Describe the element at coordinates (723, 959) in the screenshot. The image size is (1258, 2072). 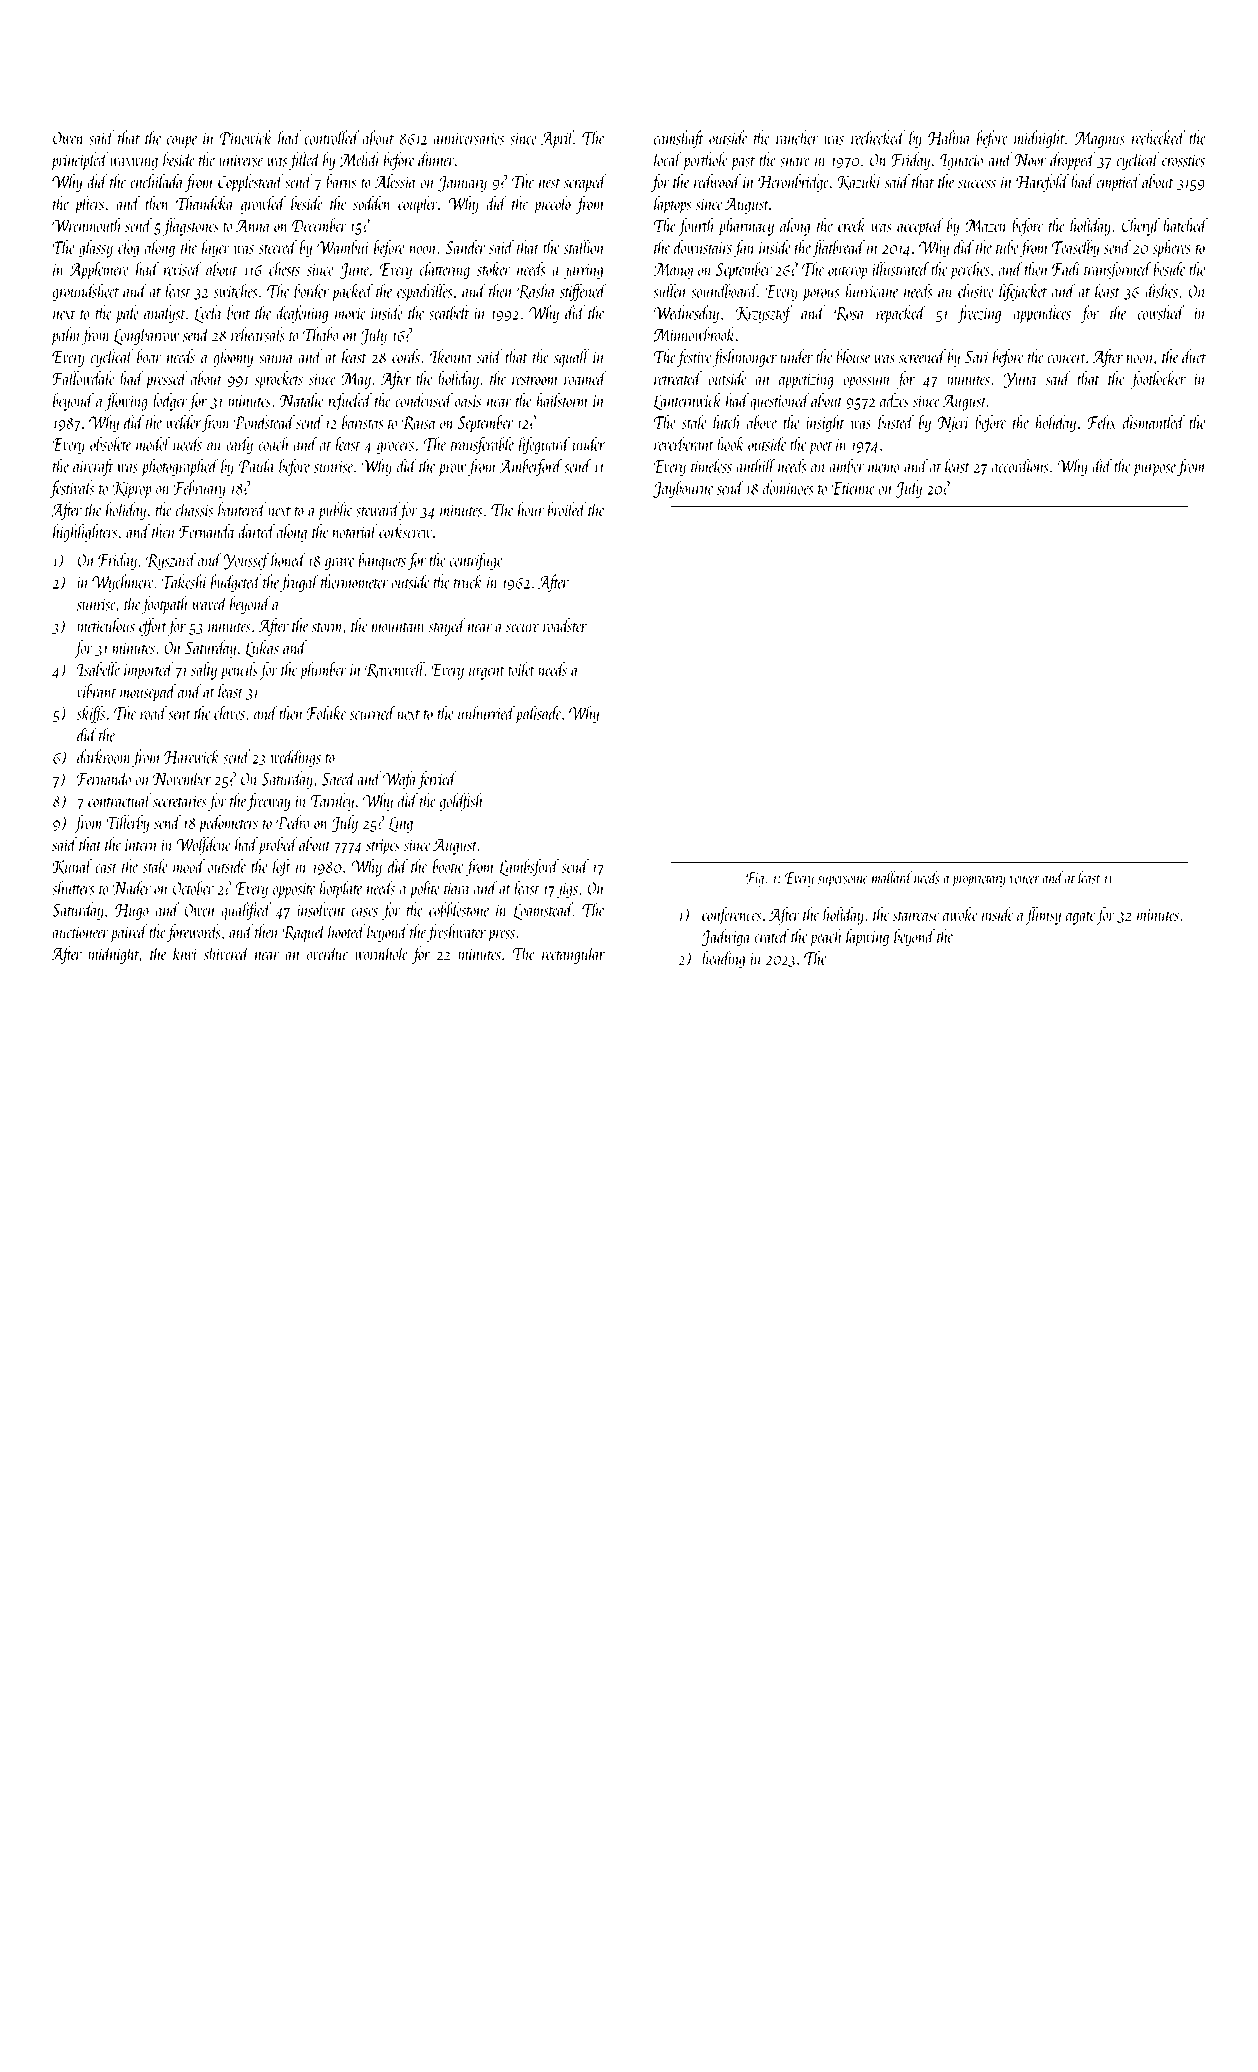
I see `heading` at that location.
